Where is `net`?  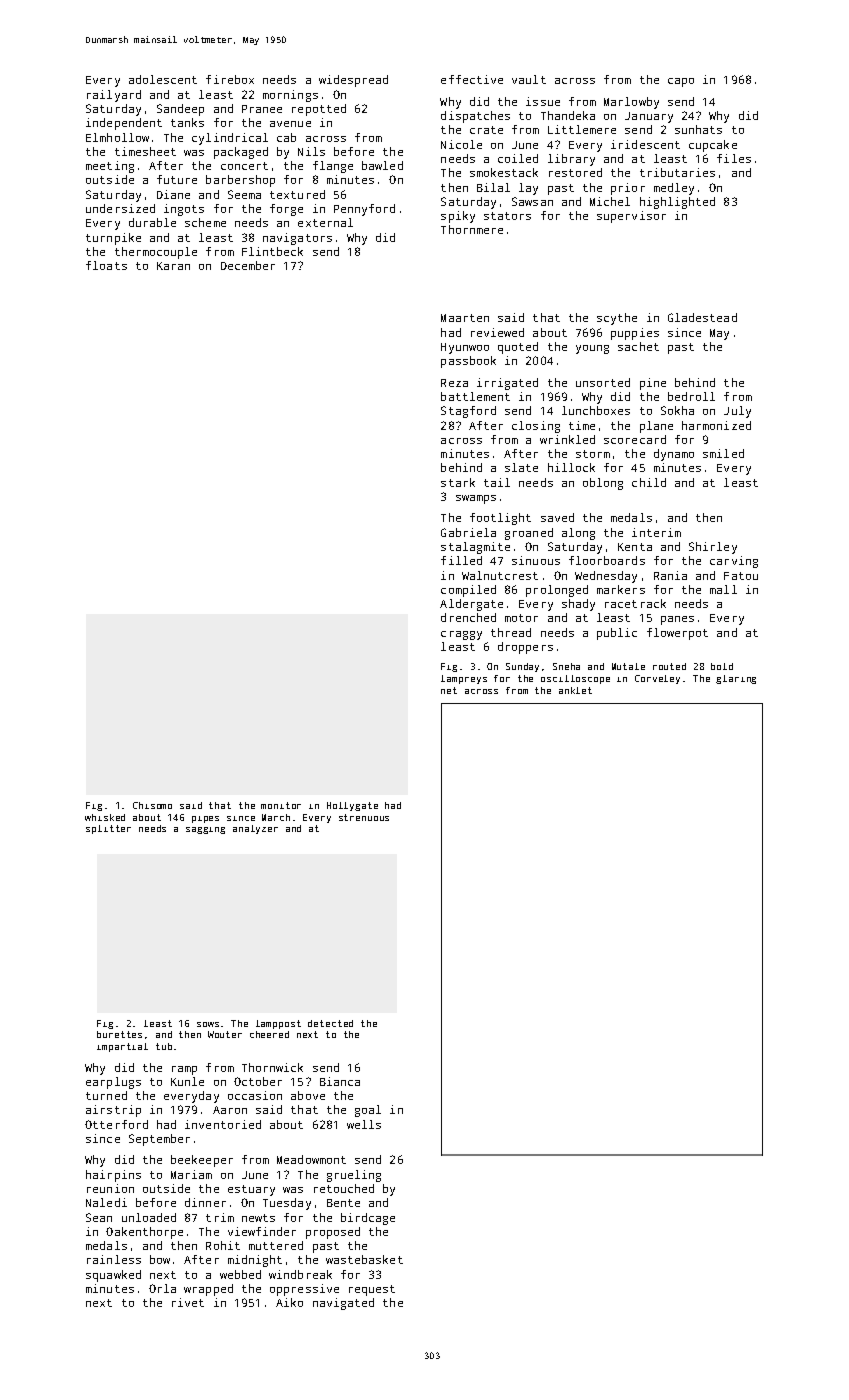
net is located at coordinates (449, 690).
